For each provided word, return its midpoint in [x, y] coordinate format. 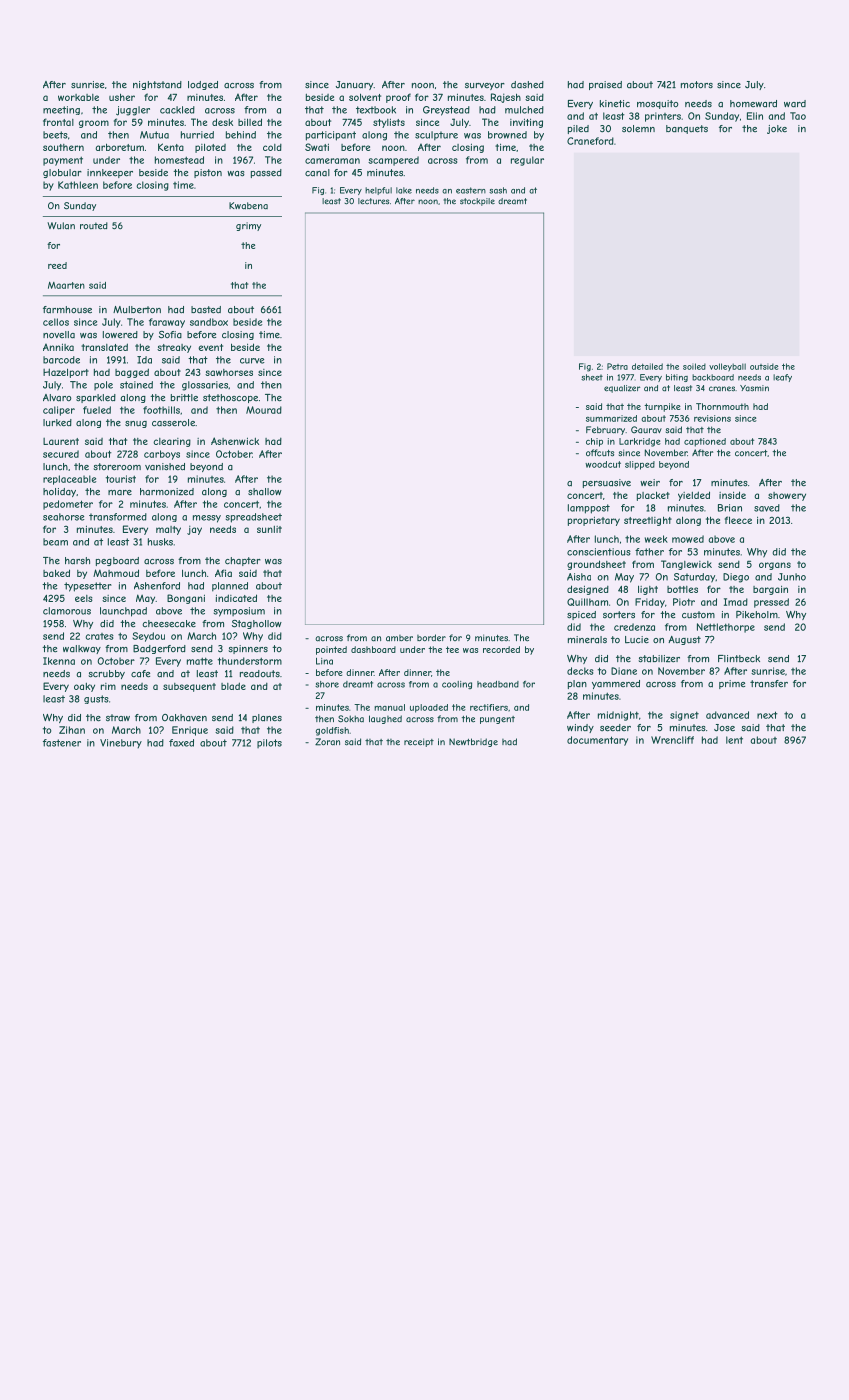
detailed [647, 366]
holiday [59, 492]
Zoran [327, 742]
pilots [269, 743]
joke [777, 129]
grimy [248, 226]
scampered [393, 161]
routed [94, 226]
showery [787, 496]
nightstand [157, 85]
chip [594, 442]
